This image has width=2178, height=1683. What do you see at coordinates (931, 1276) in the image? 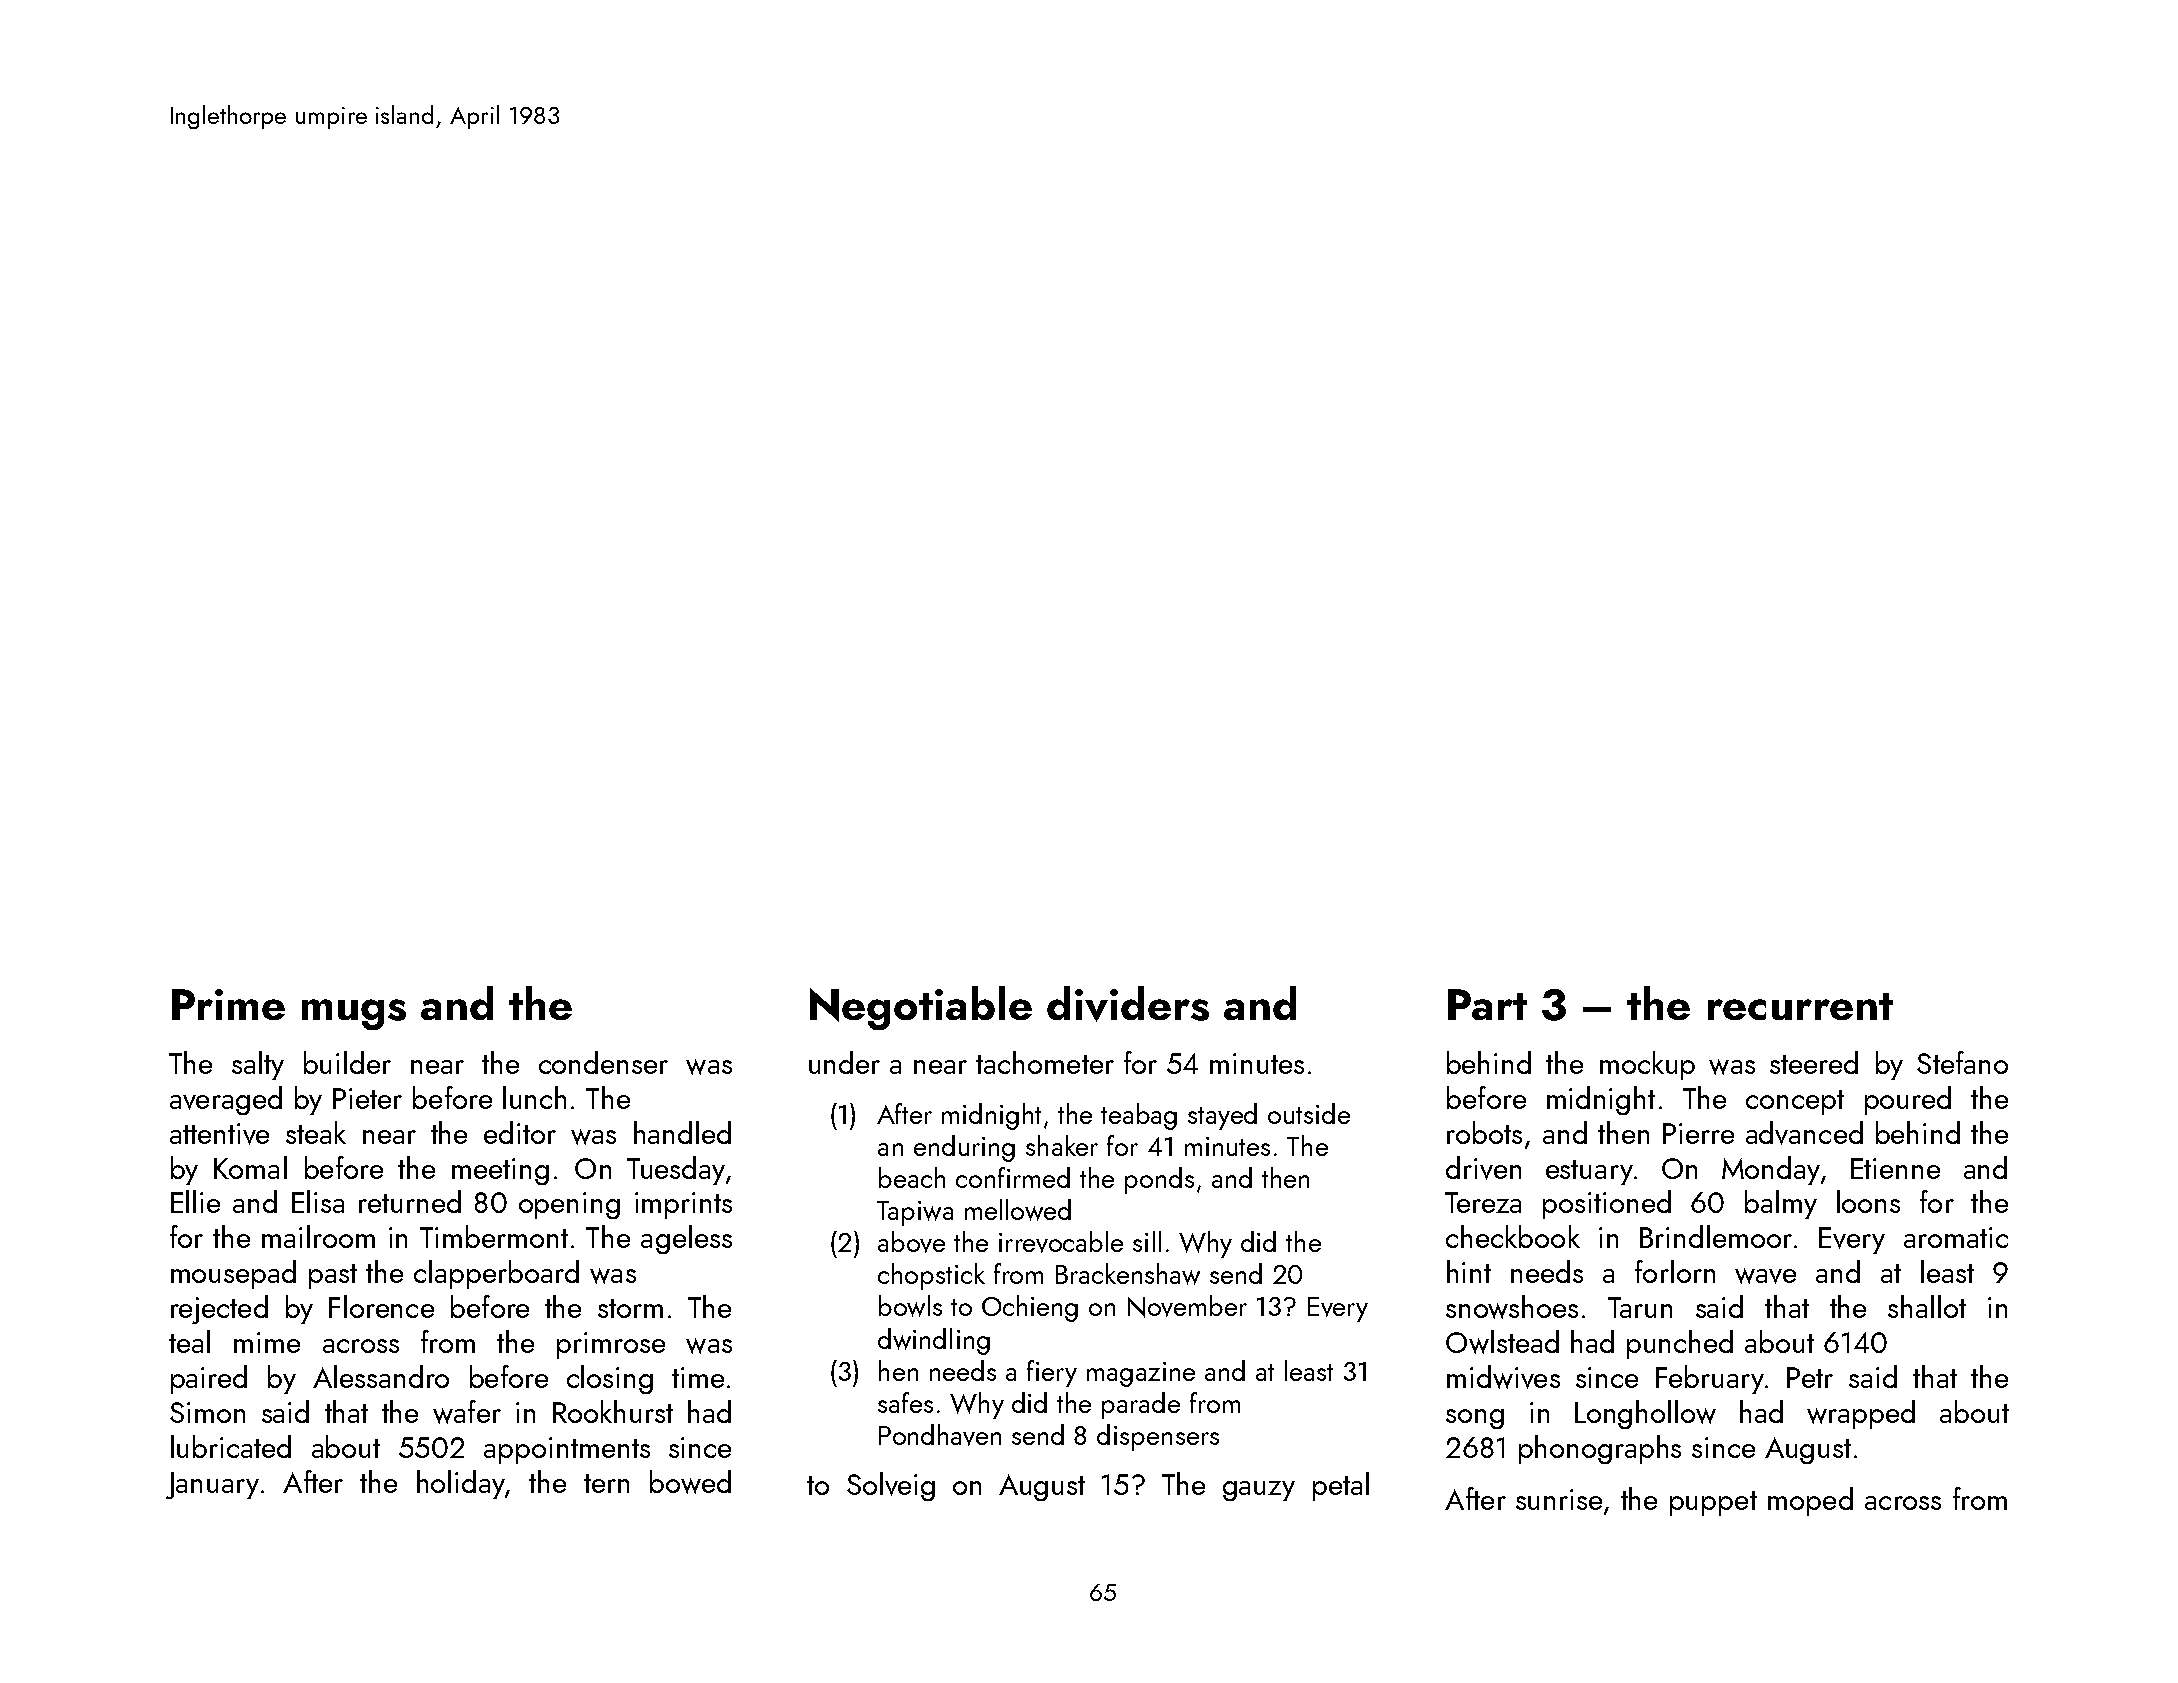
I see `chopstick` at bounding box center [931, 1276].
